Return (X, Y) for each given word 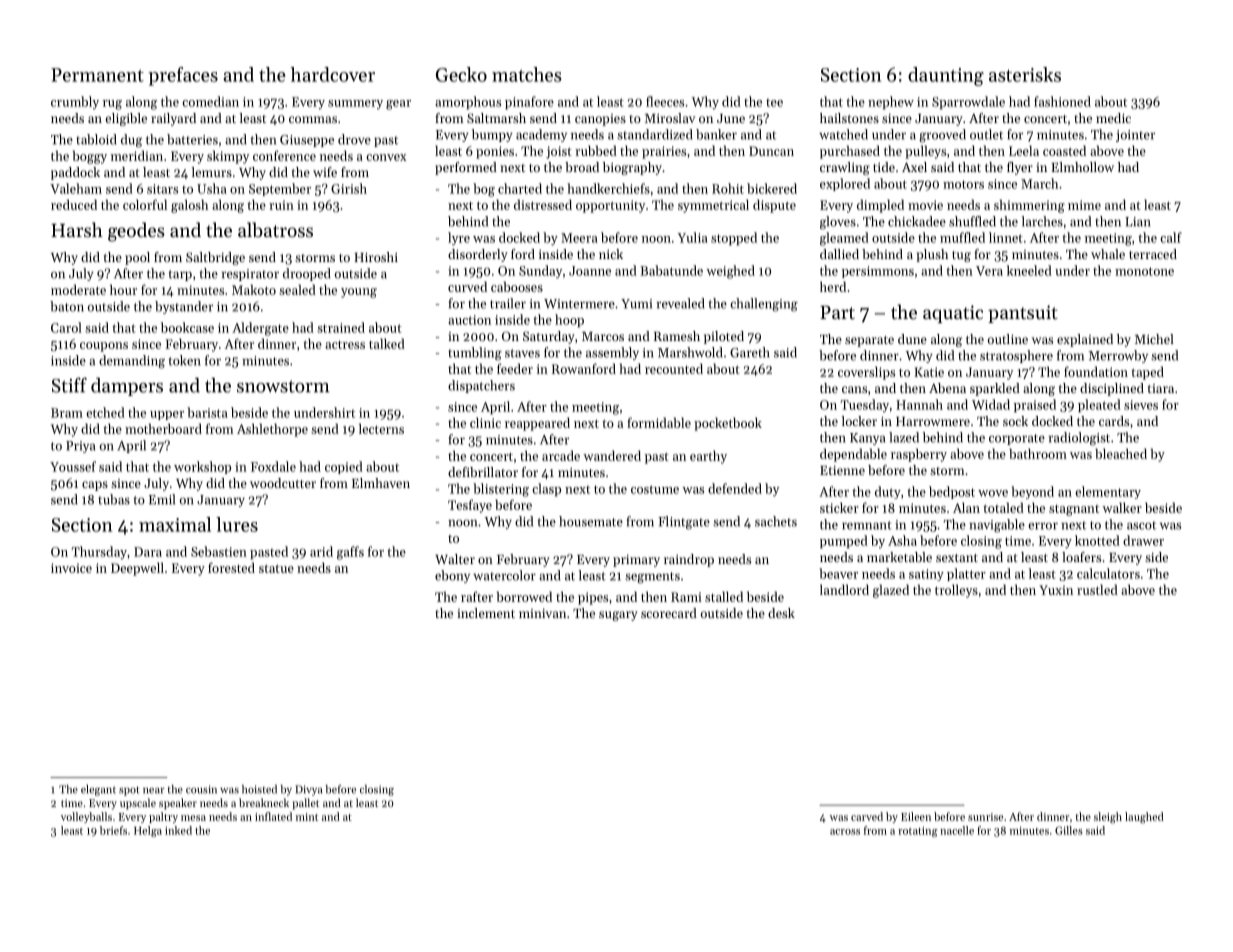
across (845, 832)
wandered (612, 455)
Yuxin (1056, 590)
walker (1122, 507)
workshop (202, 467)
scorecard (669, 613)
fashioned (1062, 101)
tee (774, 103)
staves (522, 353)
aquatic (953, 314)
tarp (180, 275)
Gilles (1069, 830)
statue (276, 568)
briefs (113, 830)
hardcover (333, 74)
